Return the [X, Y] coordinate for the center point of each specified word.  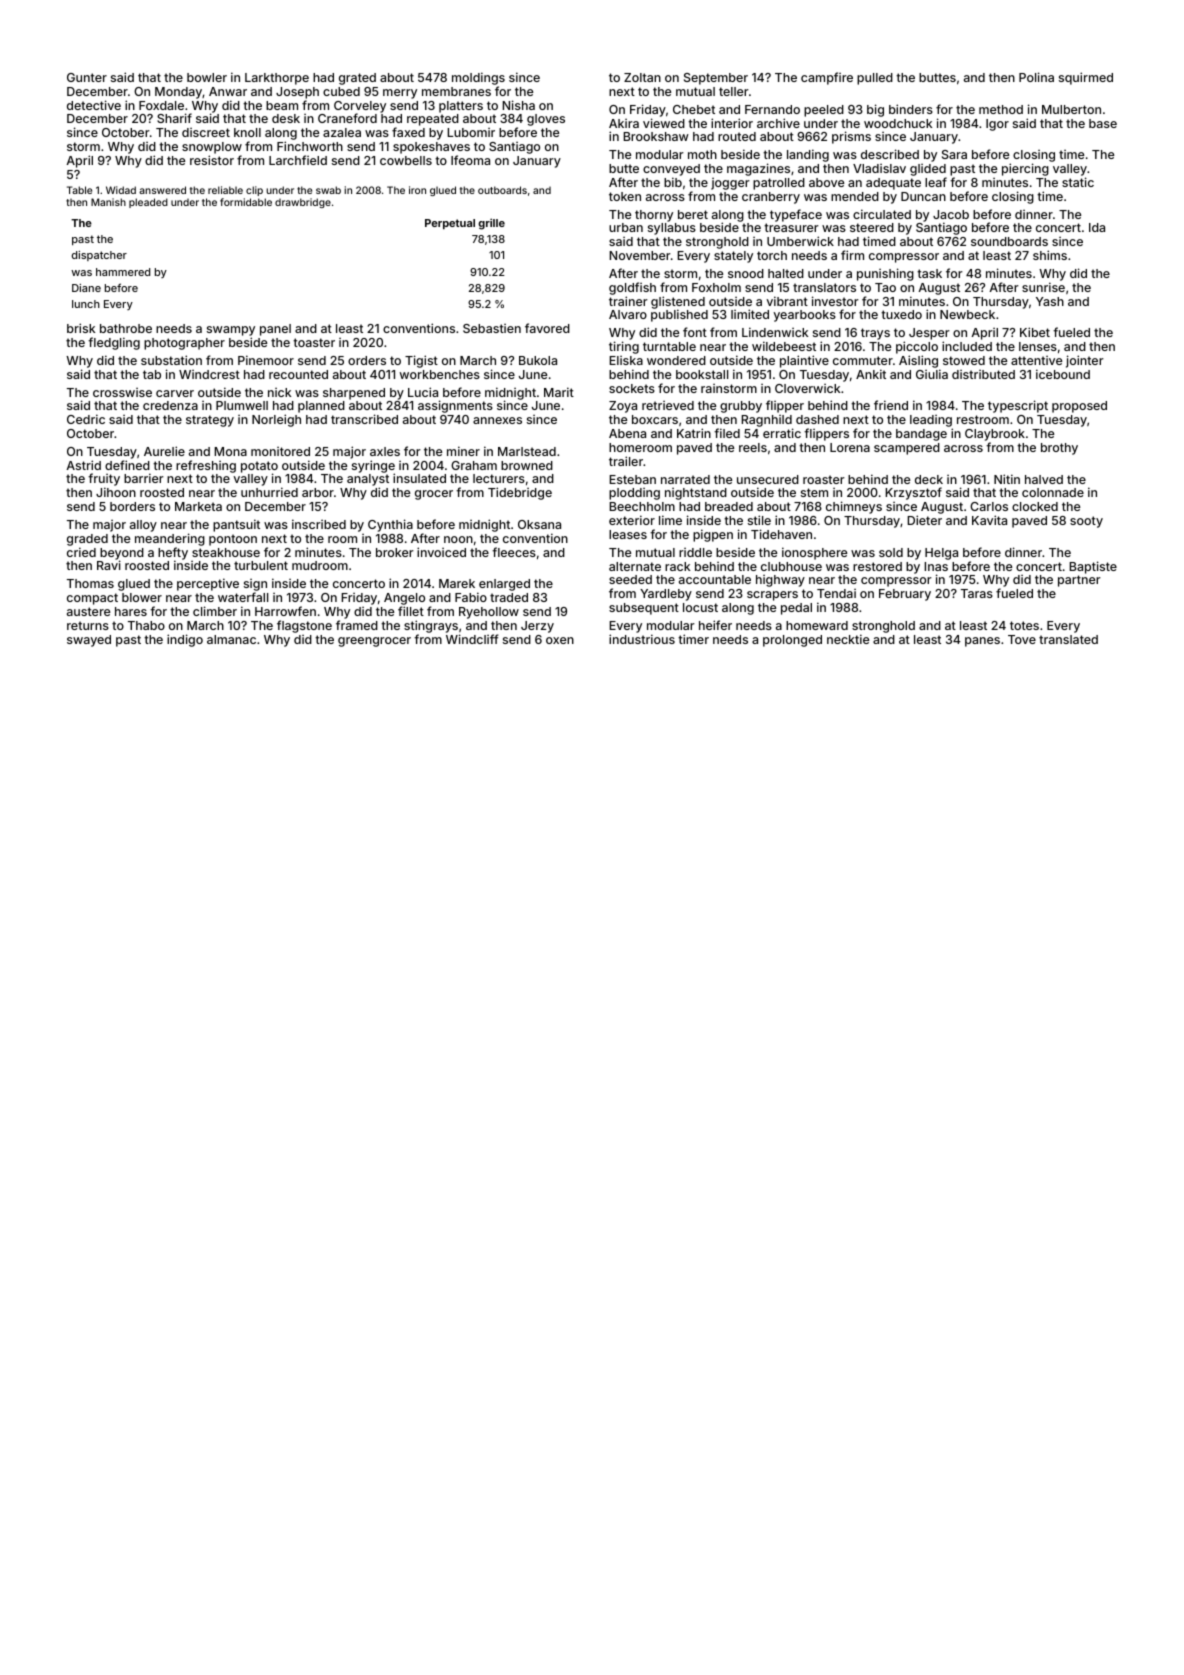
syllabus [672, 229]
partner [1079, 581]
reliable [225, 190]
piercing [1025, 169]
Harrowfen [285, 611]
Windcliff [472, 639]
